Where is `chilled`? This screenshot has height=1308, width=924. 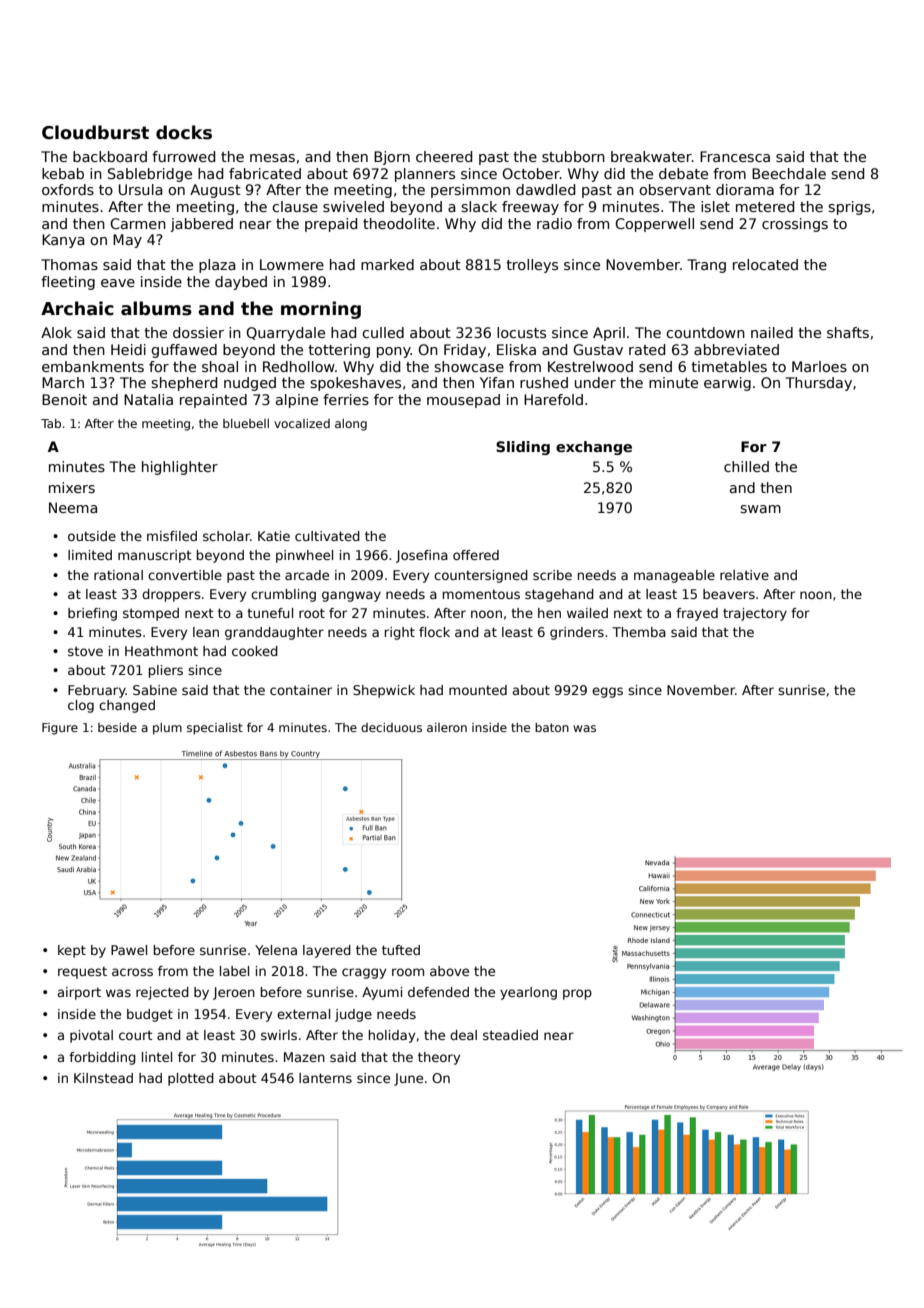
chilled is located at coordinates (746, 466).
